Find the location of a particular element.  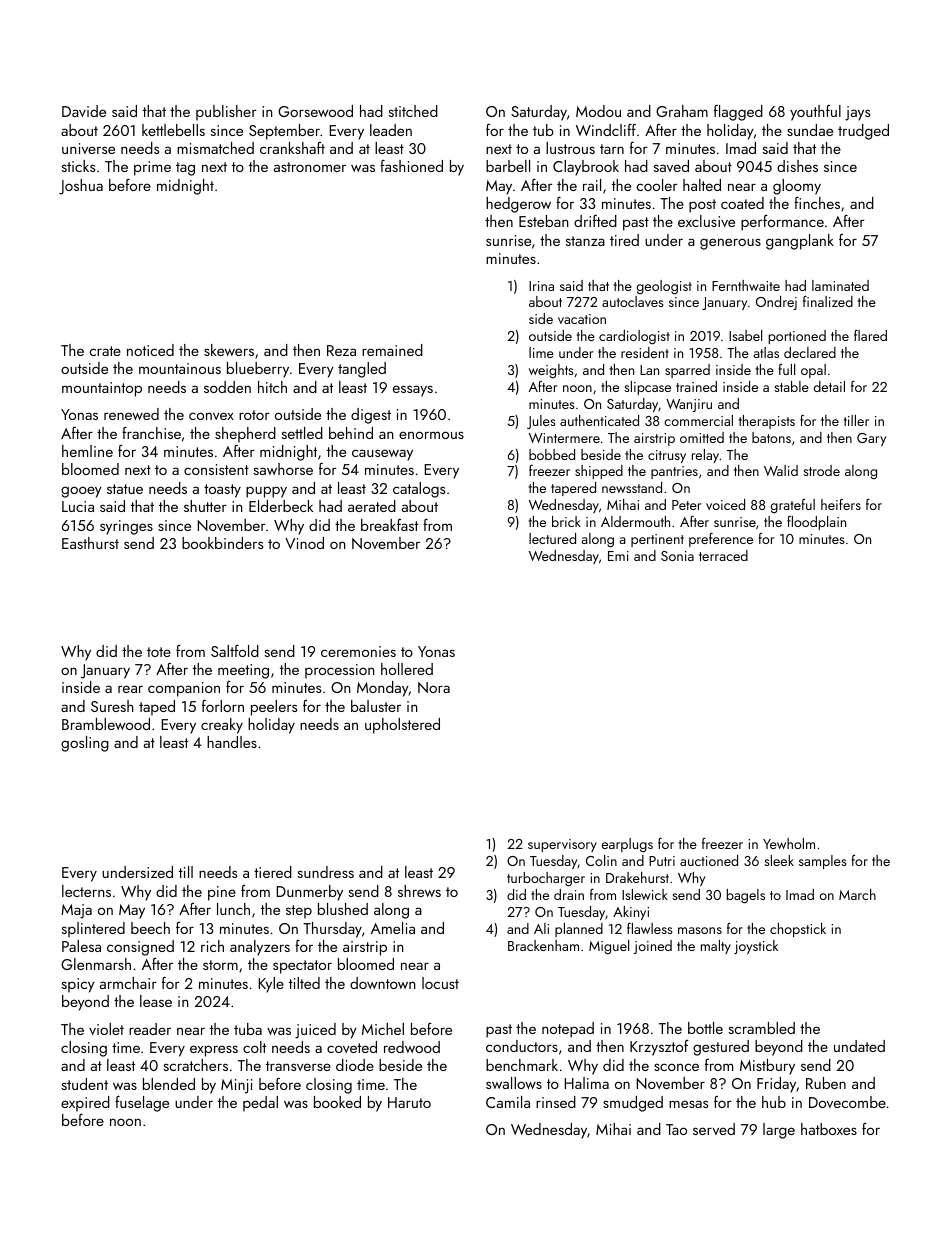

handles is located at coordinates (232, 742).
